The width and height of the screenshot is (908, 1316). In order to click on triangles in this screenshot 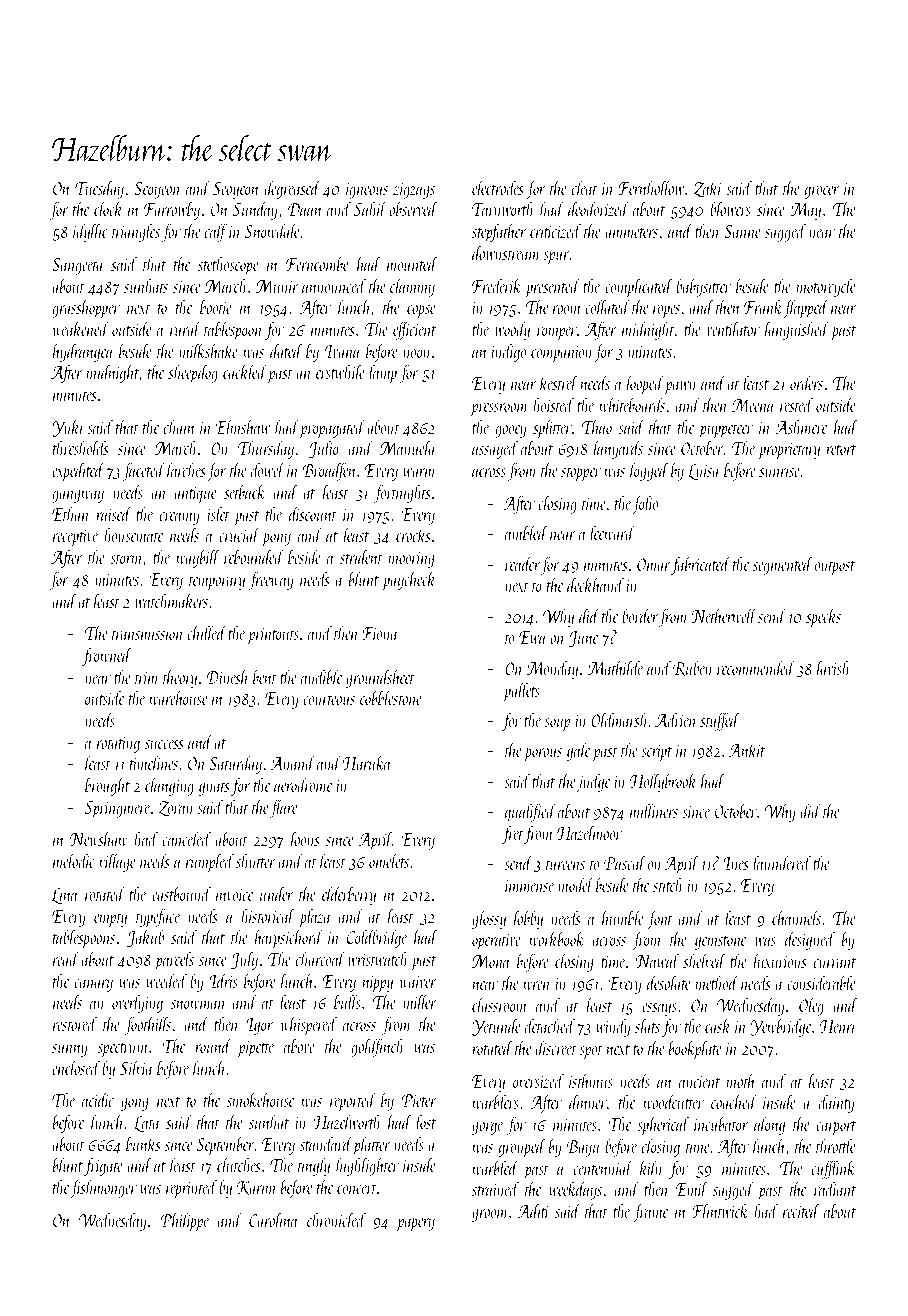, I will do `click(136, 232)`.
